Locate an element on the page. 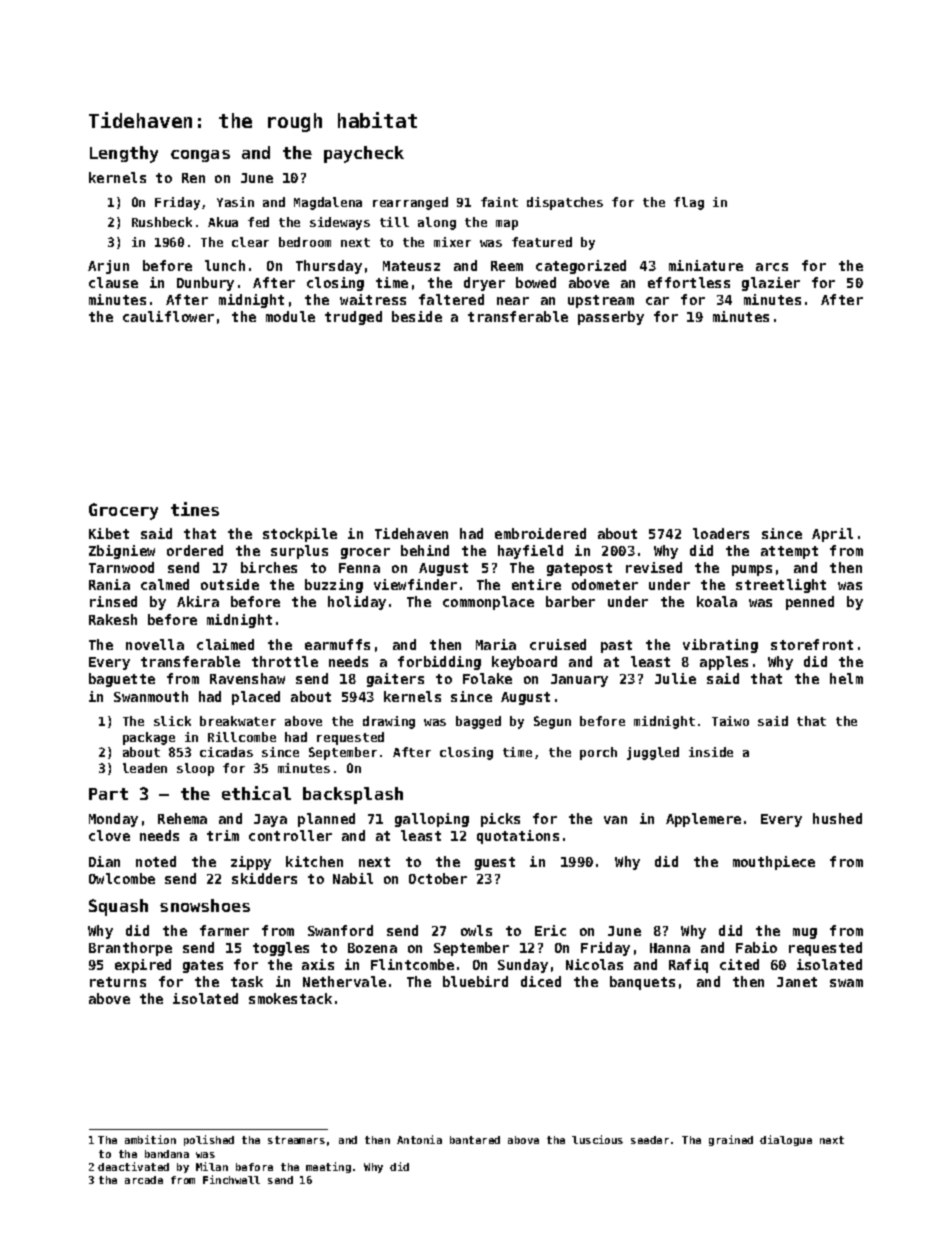 The width and height of the image is (952, 1233). meeting is located at coordinates (328, 1167).
